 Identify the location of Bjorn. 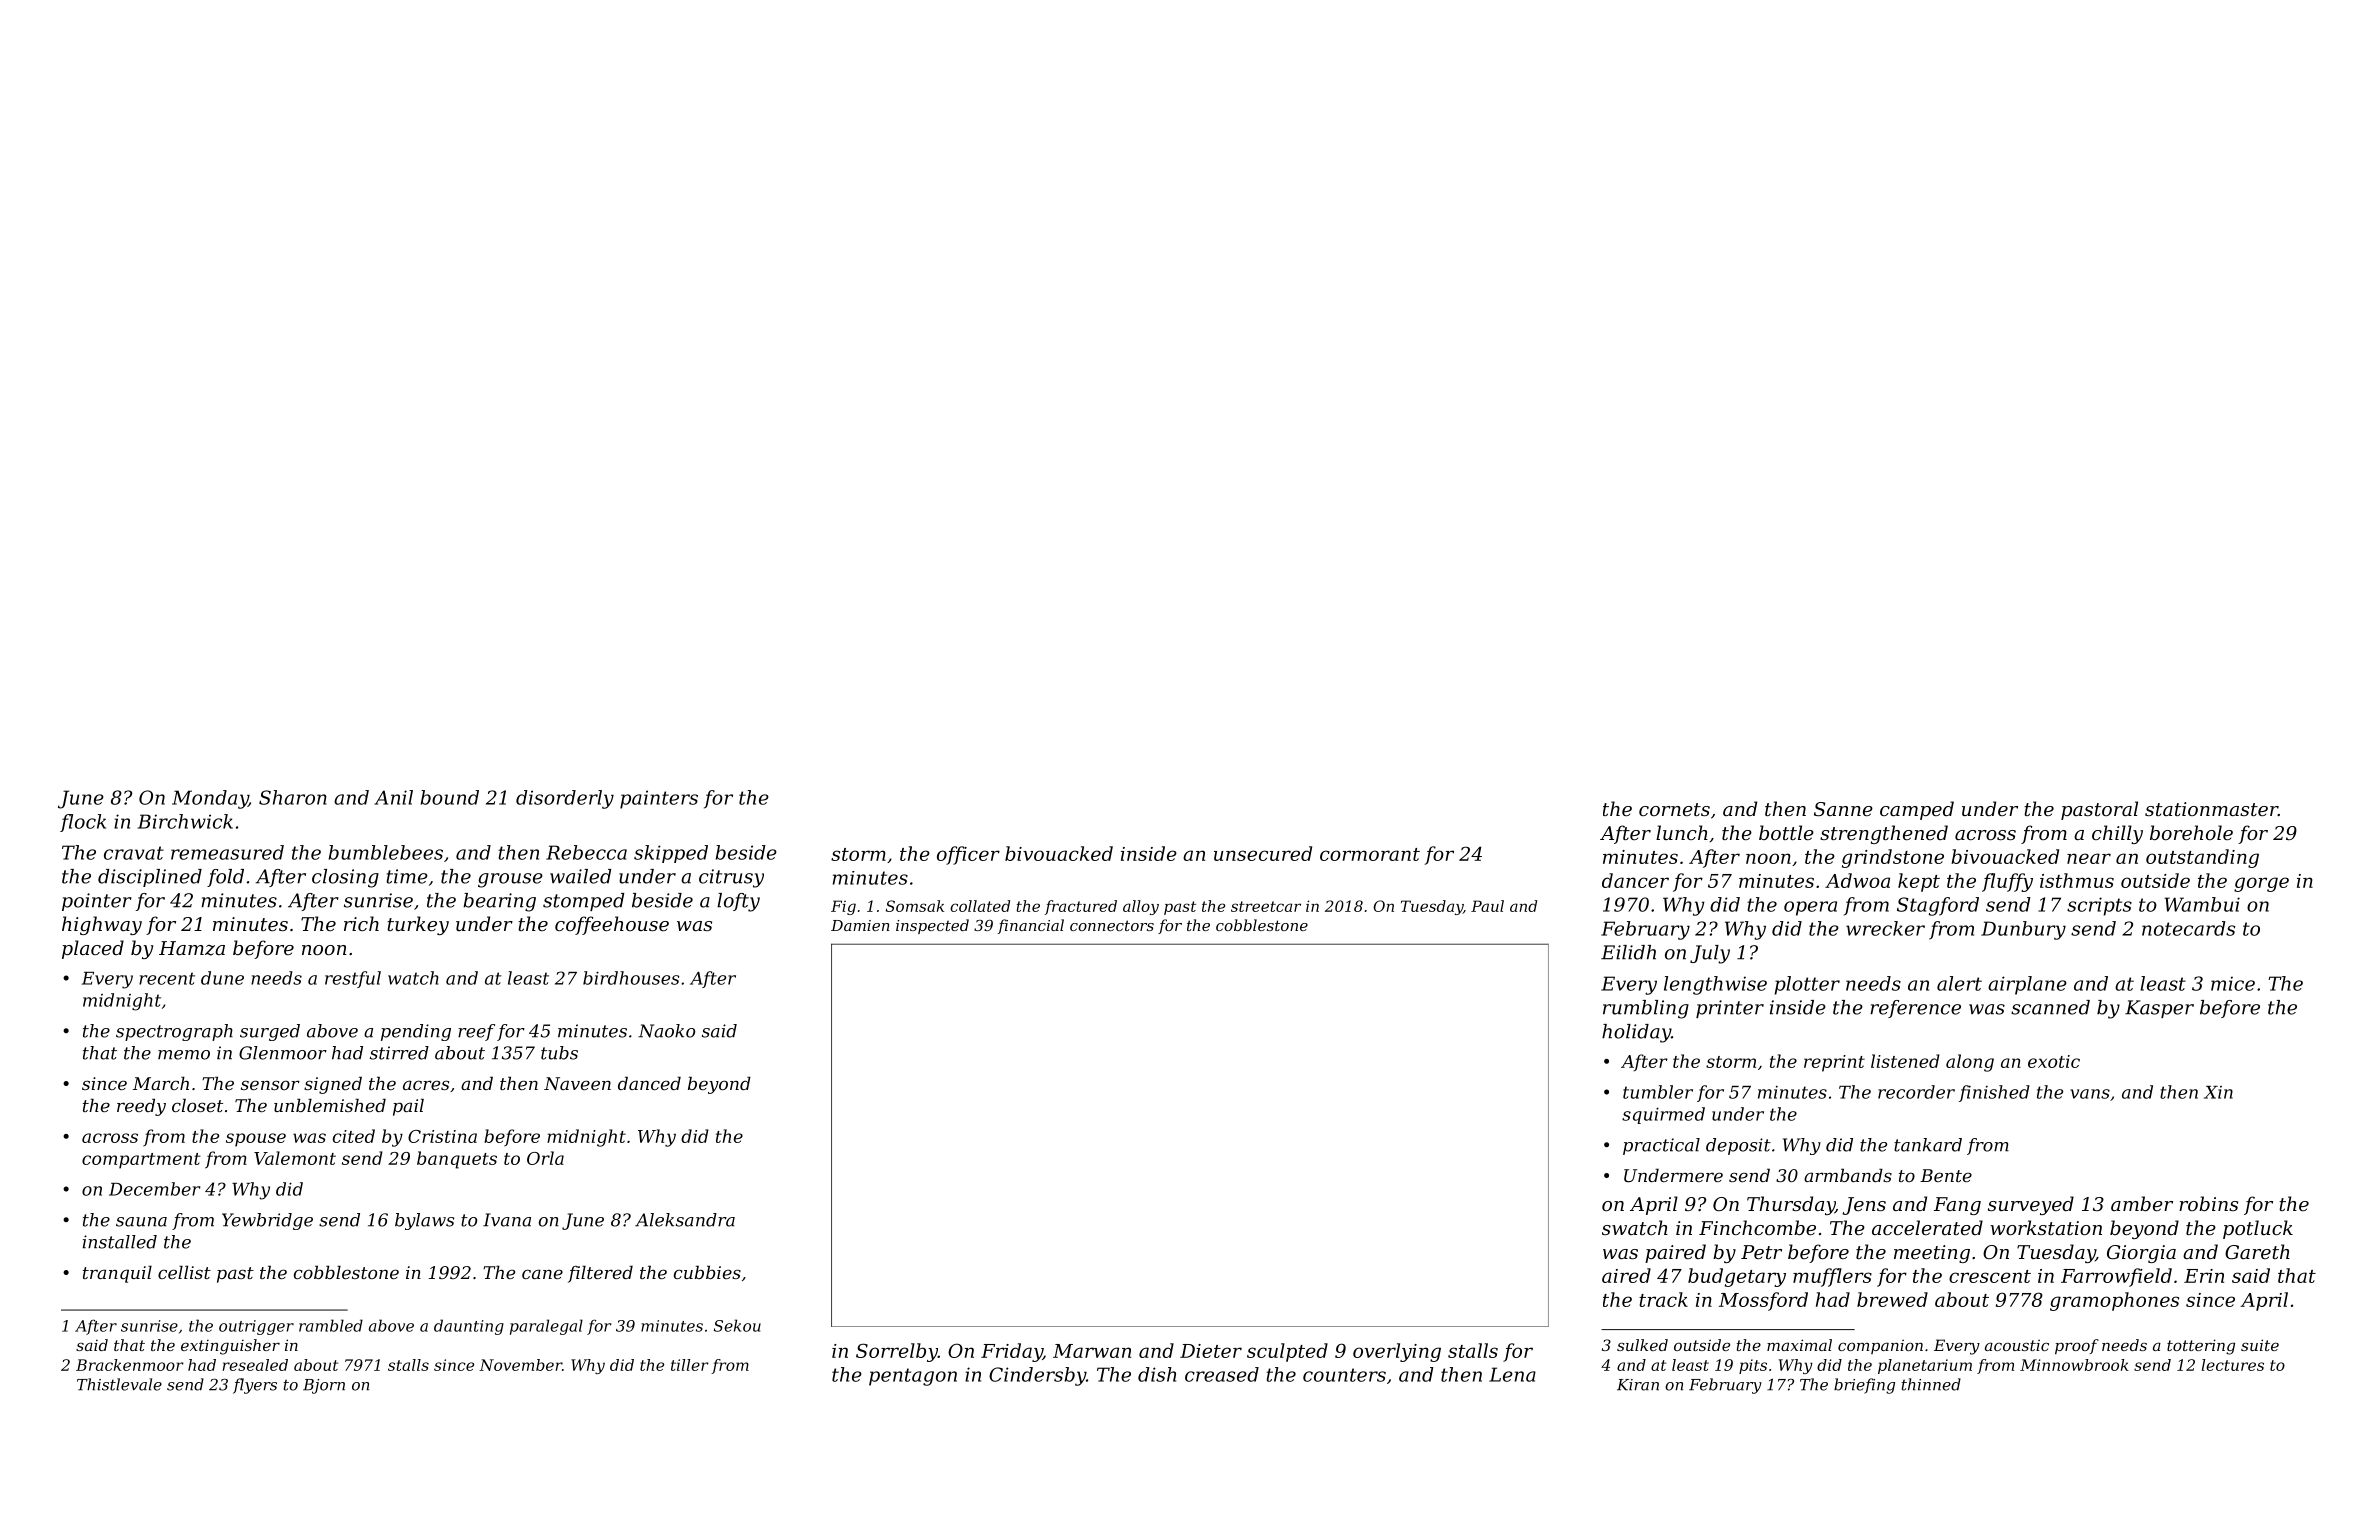
(324, 1386).
